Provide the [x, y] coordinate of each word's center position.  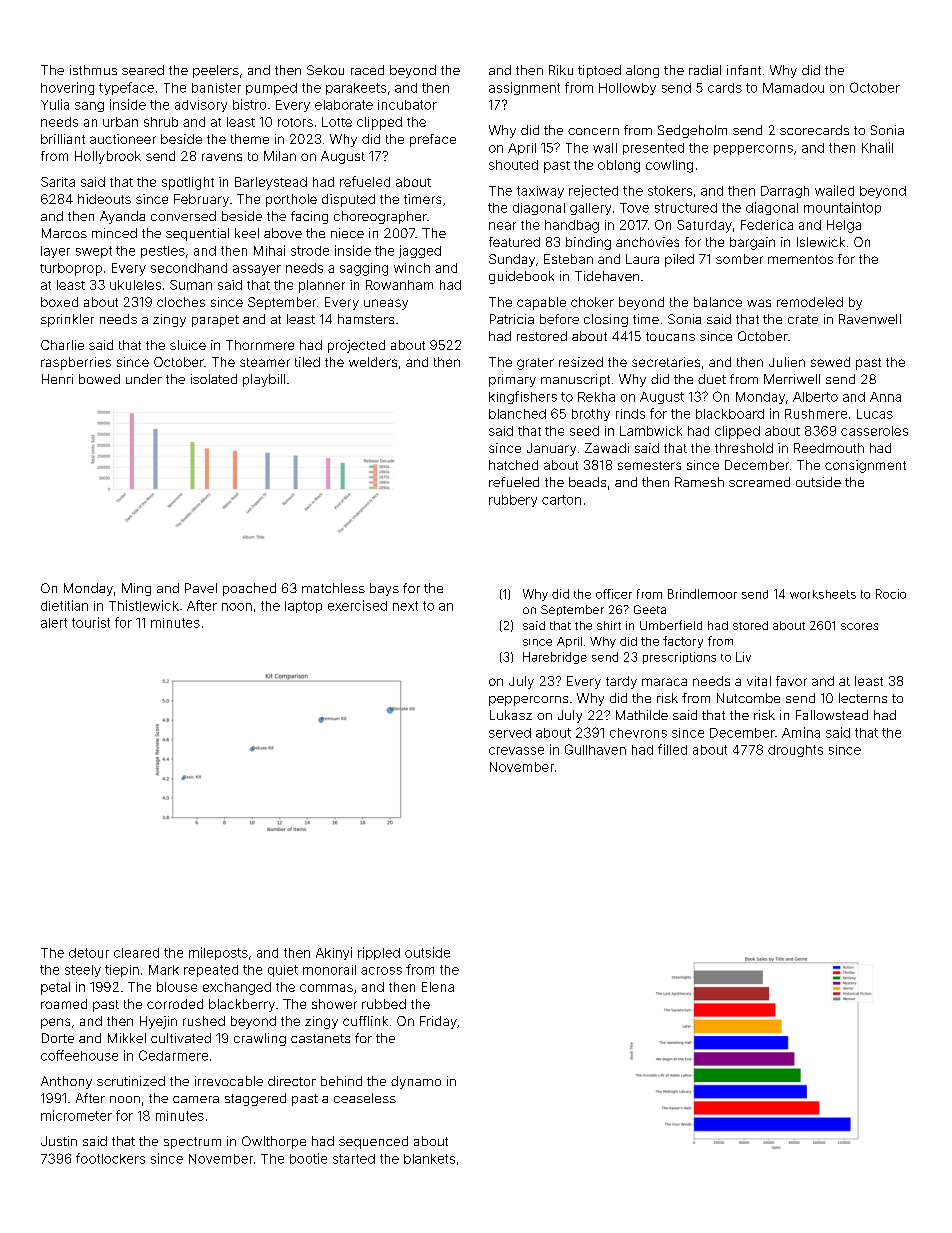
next [405, 606]
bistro [249, 104]
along [642, 71]
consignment [865, 466]
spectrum [192, 1143]
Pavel [201, 588]
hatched [513, 465]
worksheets [823, 594]
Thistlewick [144, 605]
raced [367, 70]
